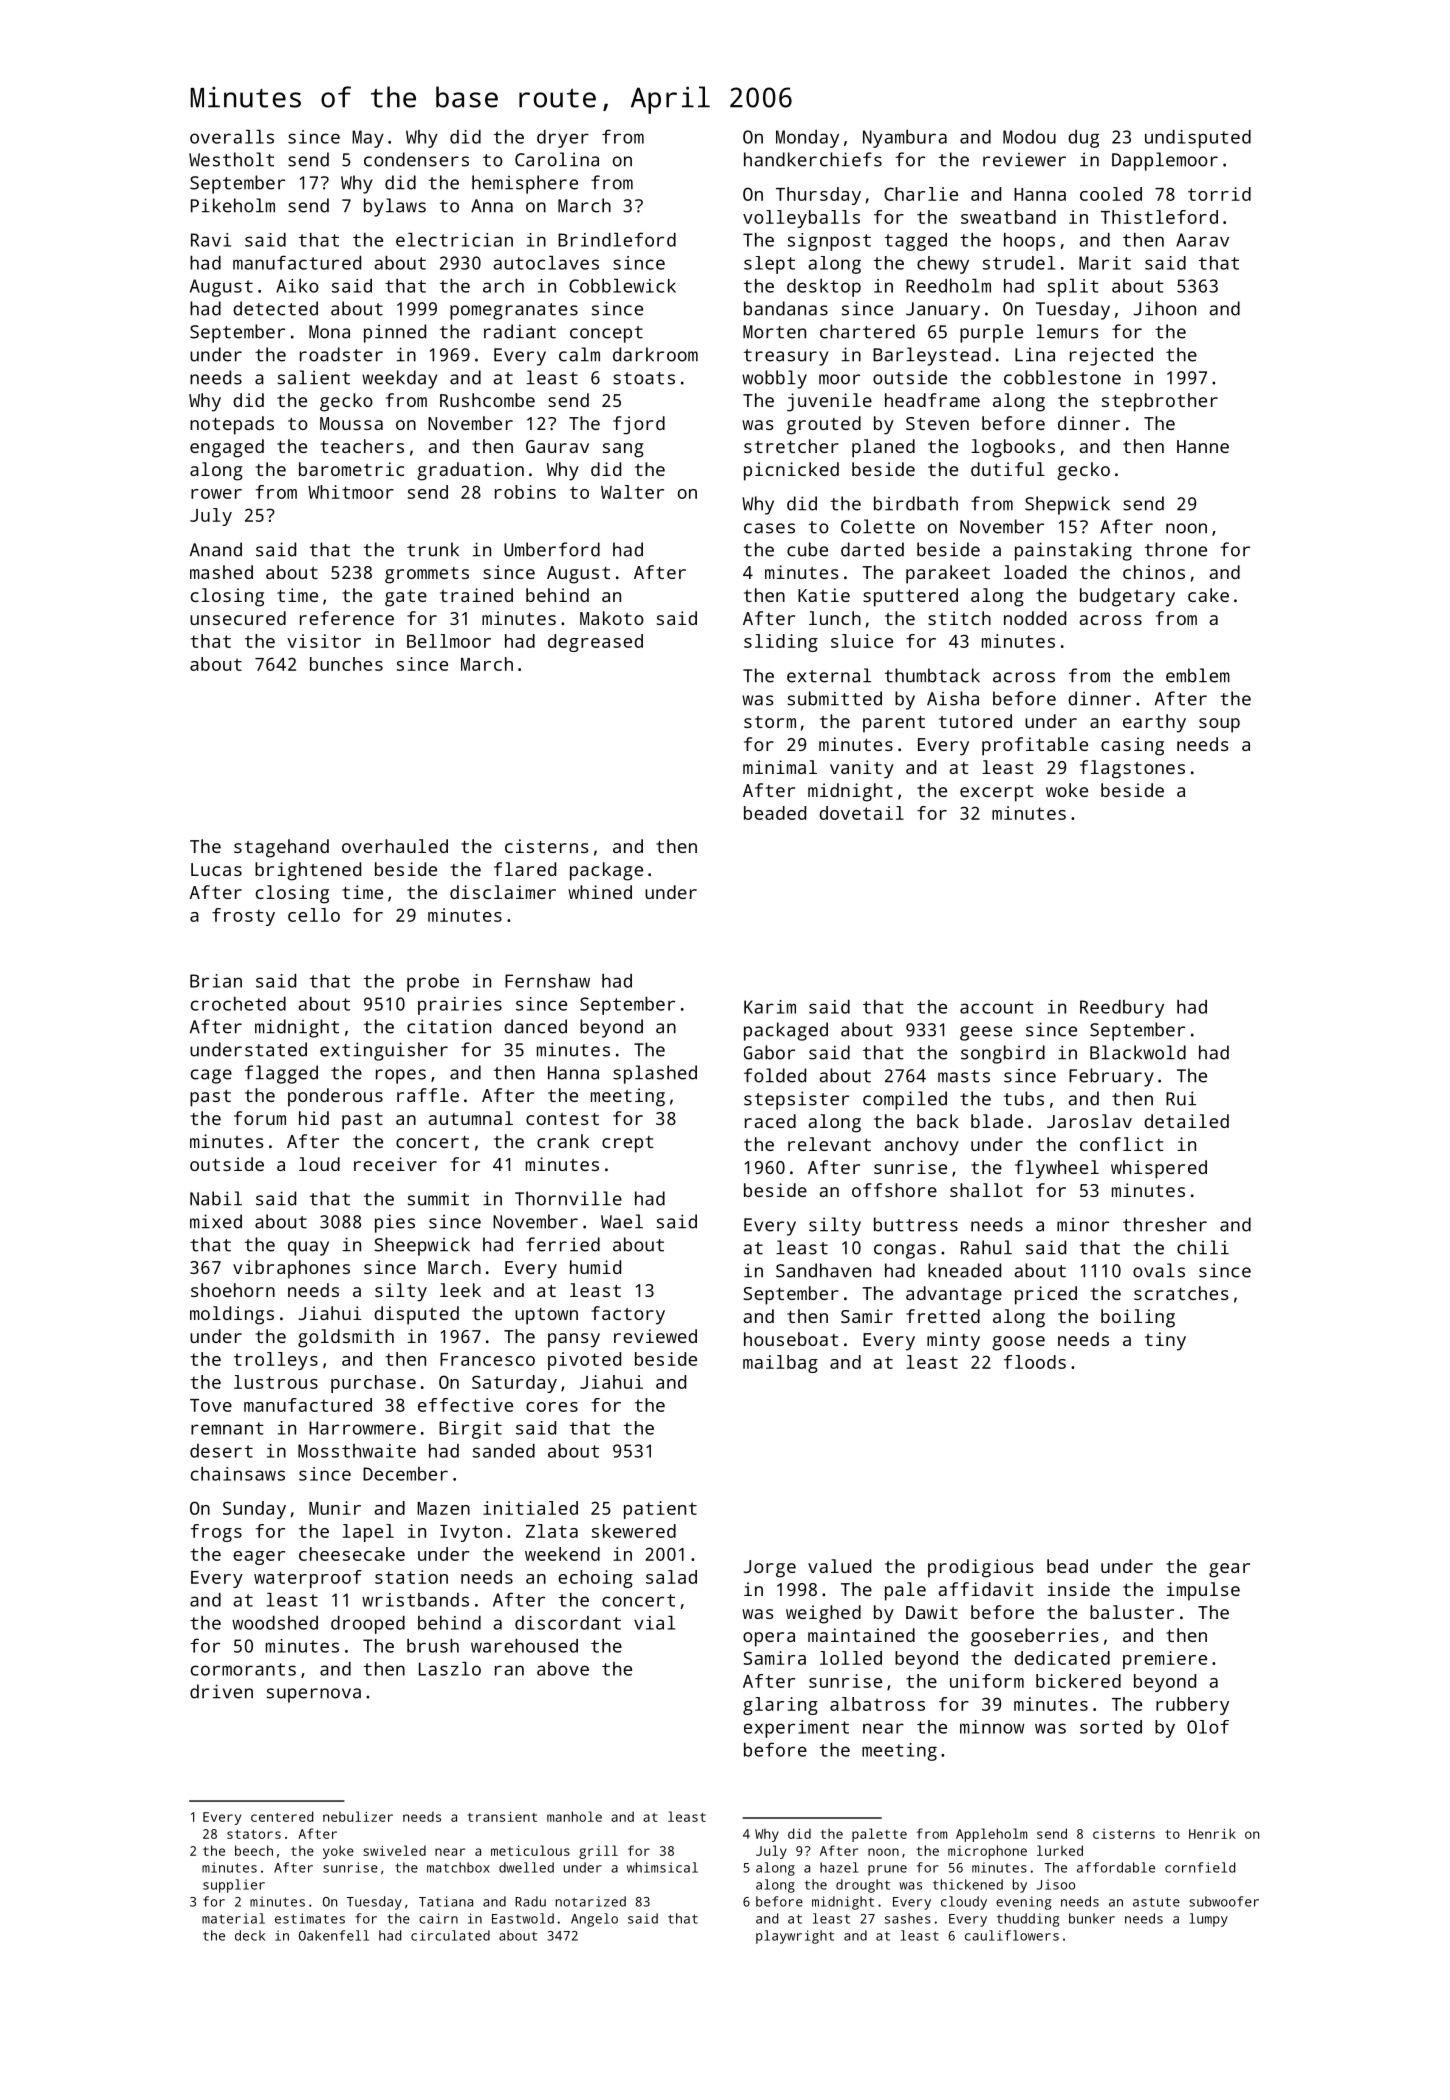 The image size is (1450, 2100). I want to click on emblem, so click(1198, 675).
